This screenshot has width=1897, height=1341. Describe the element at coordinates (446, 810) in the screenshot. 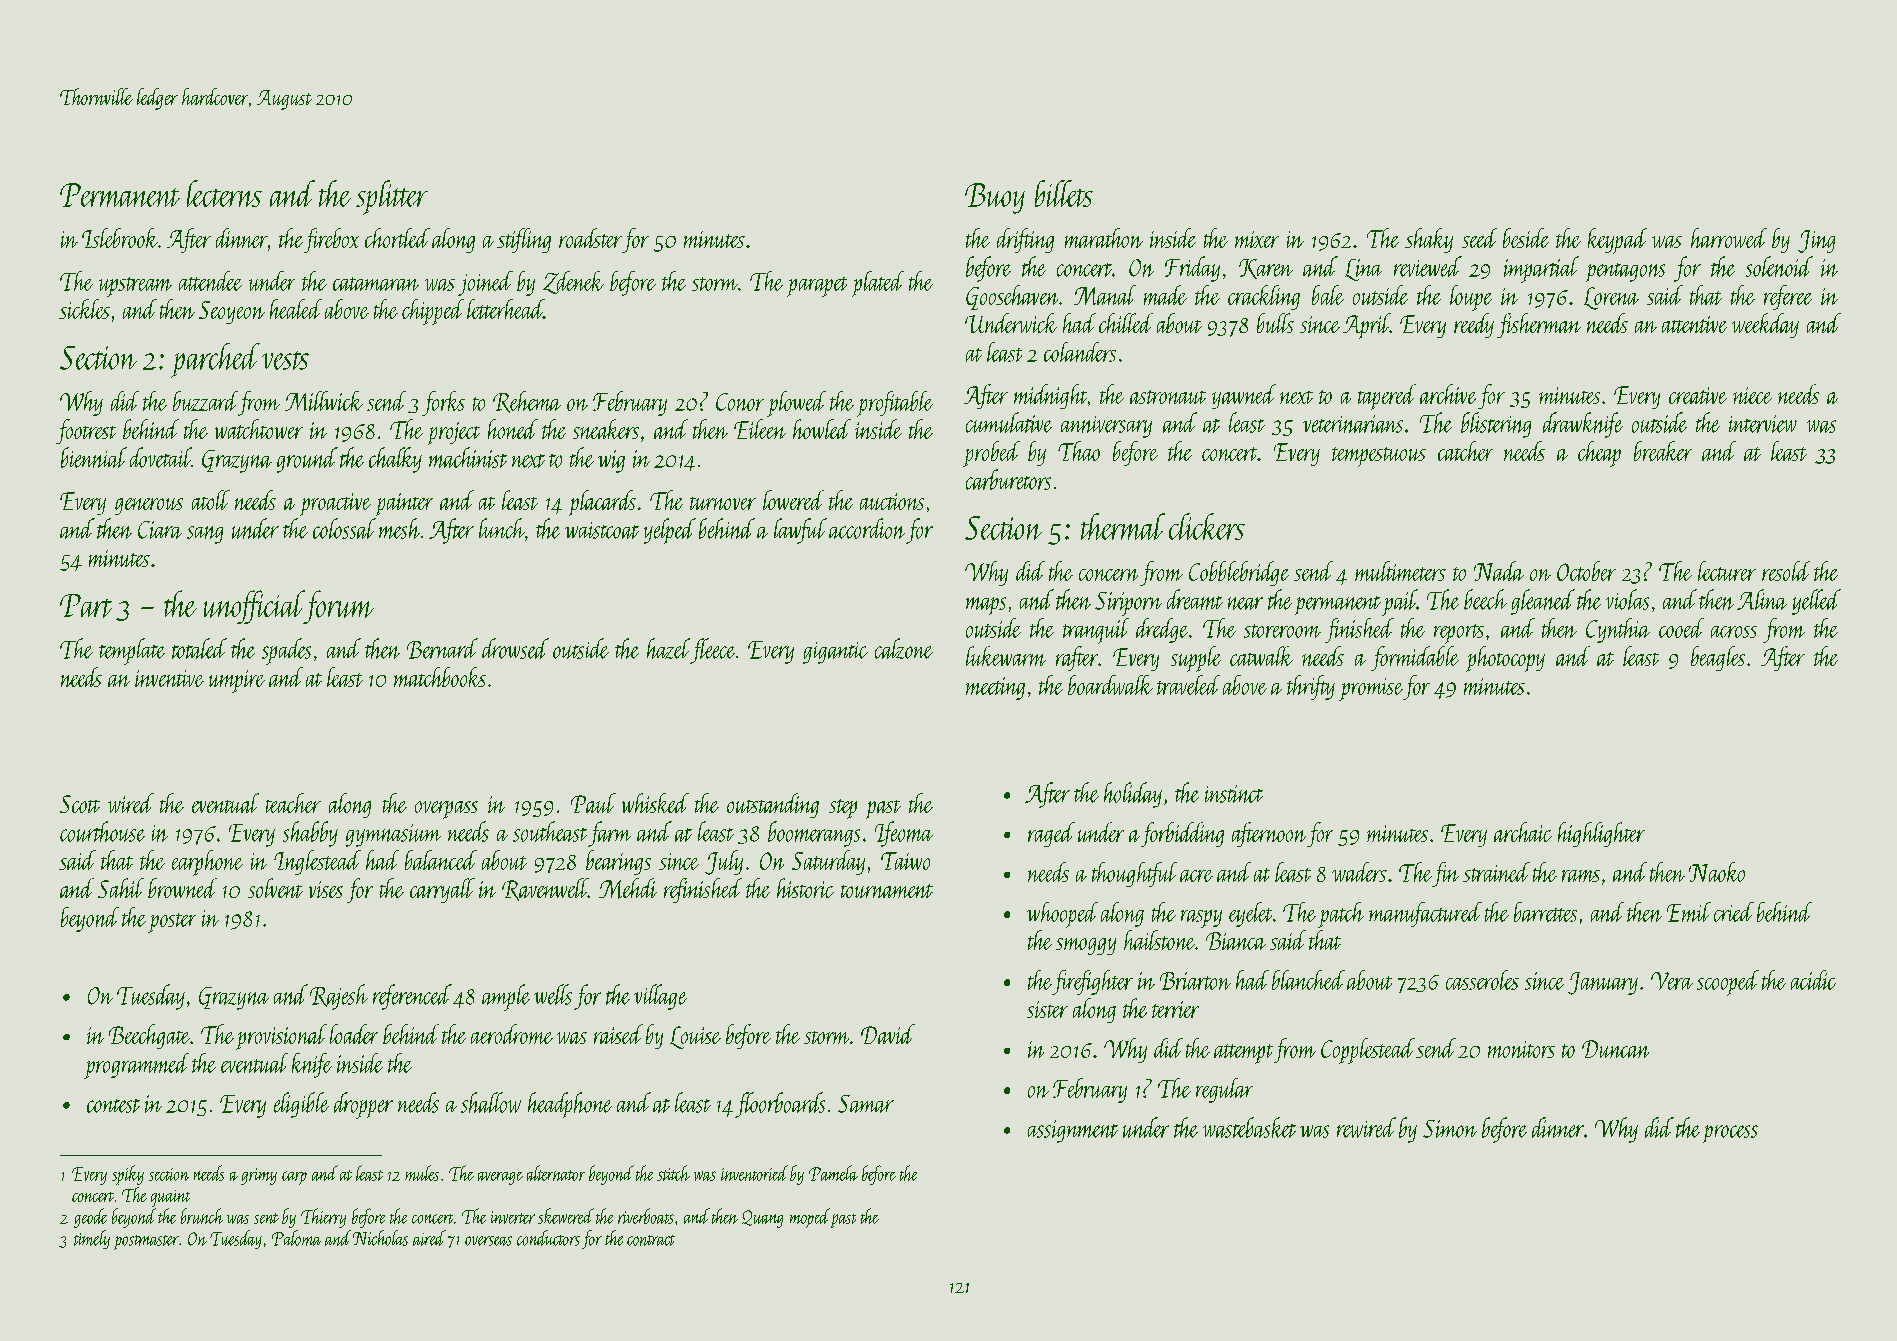

I see `overpass` at that location.
